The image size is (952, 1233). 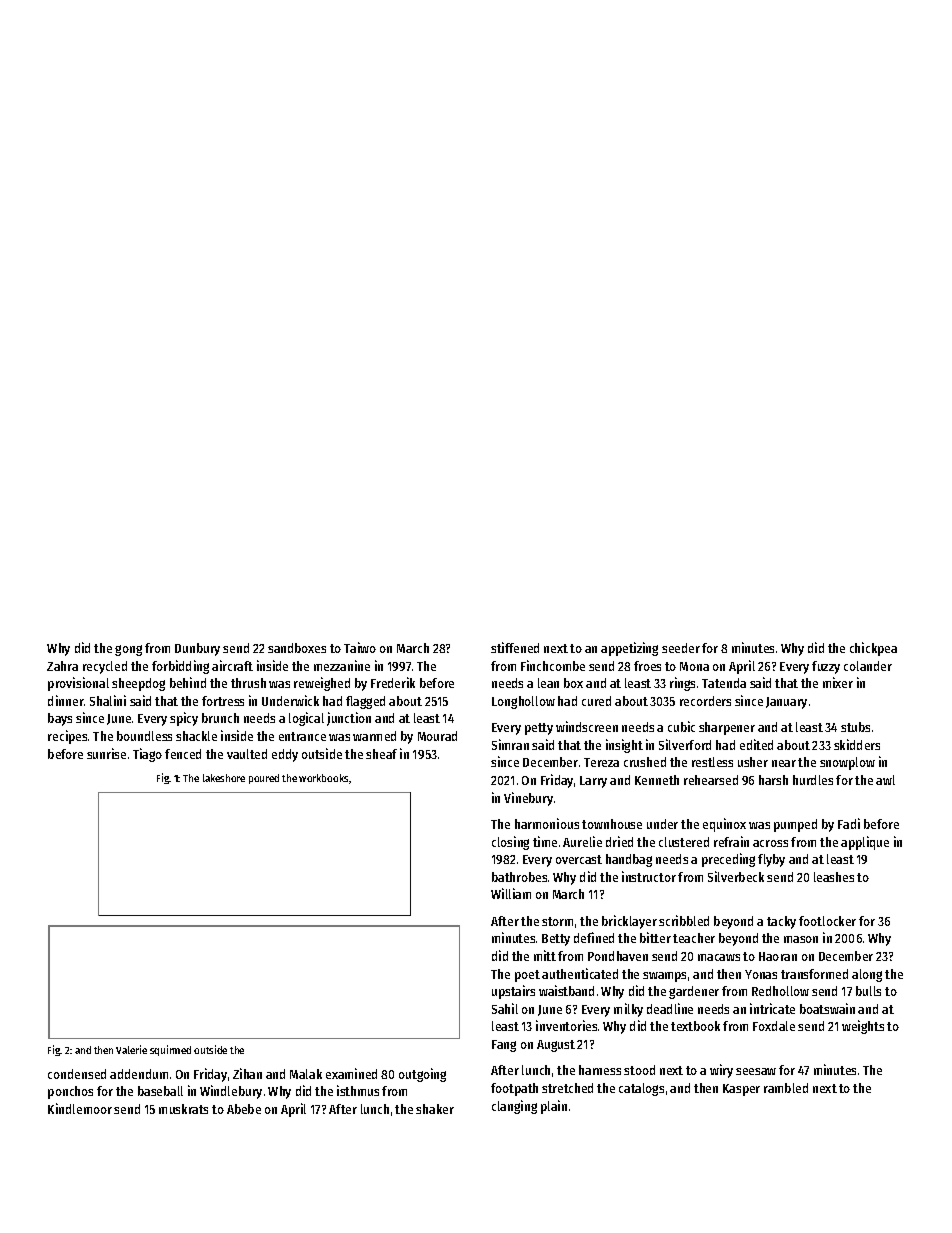 What do you see at coordinates (224, 778) in the image?
I see `lakeshore` at bounding box center [224, 778].
